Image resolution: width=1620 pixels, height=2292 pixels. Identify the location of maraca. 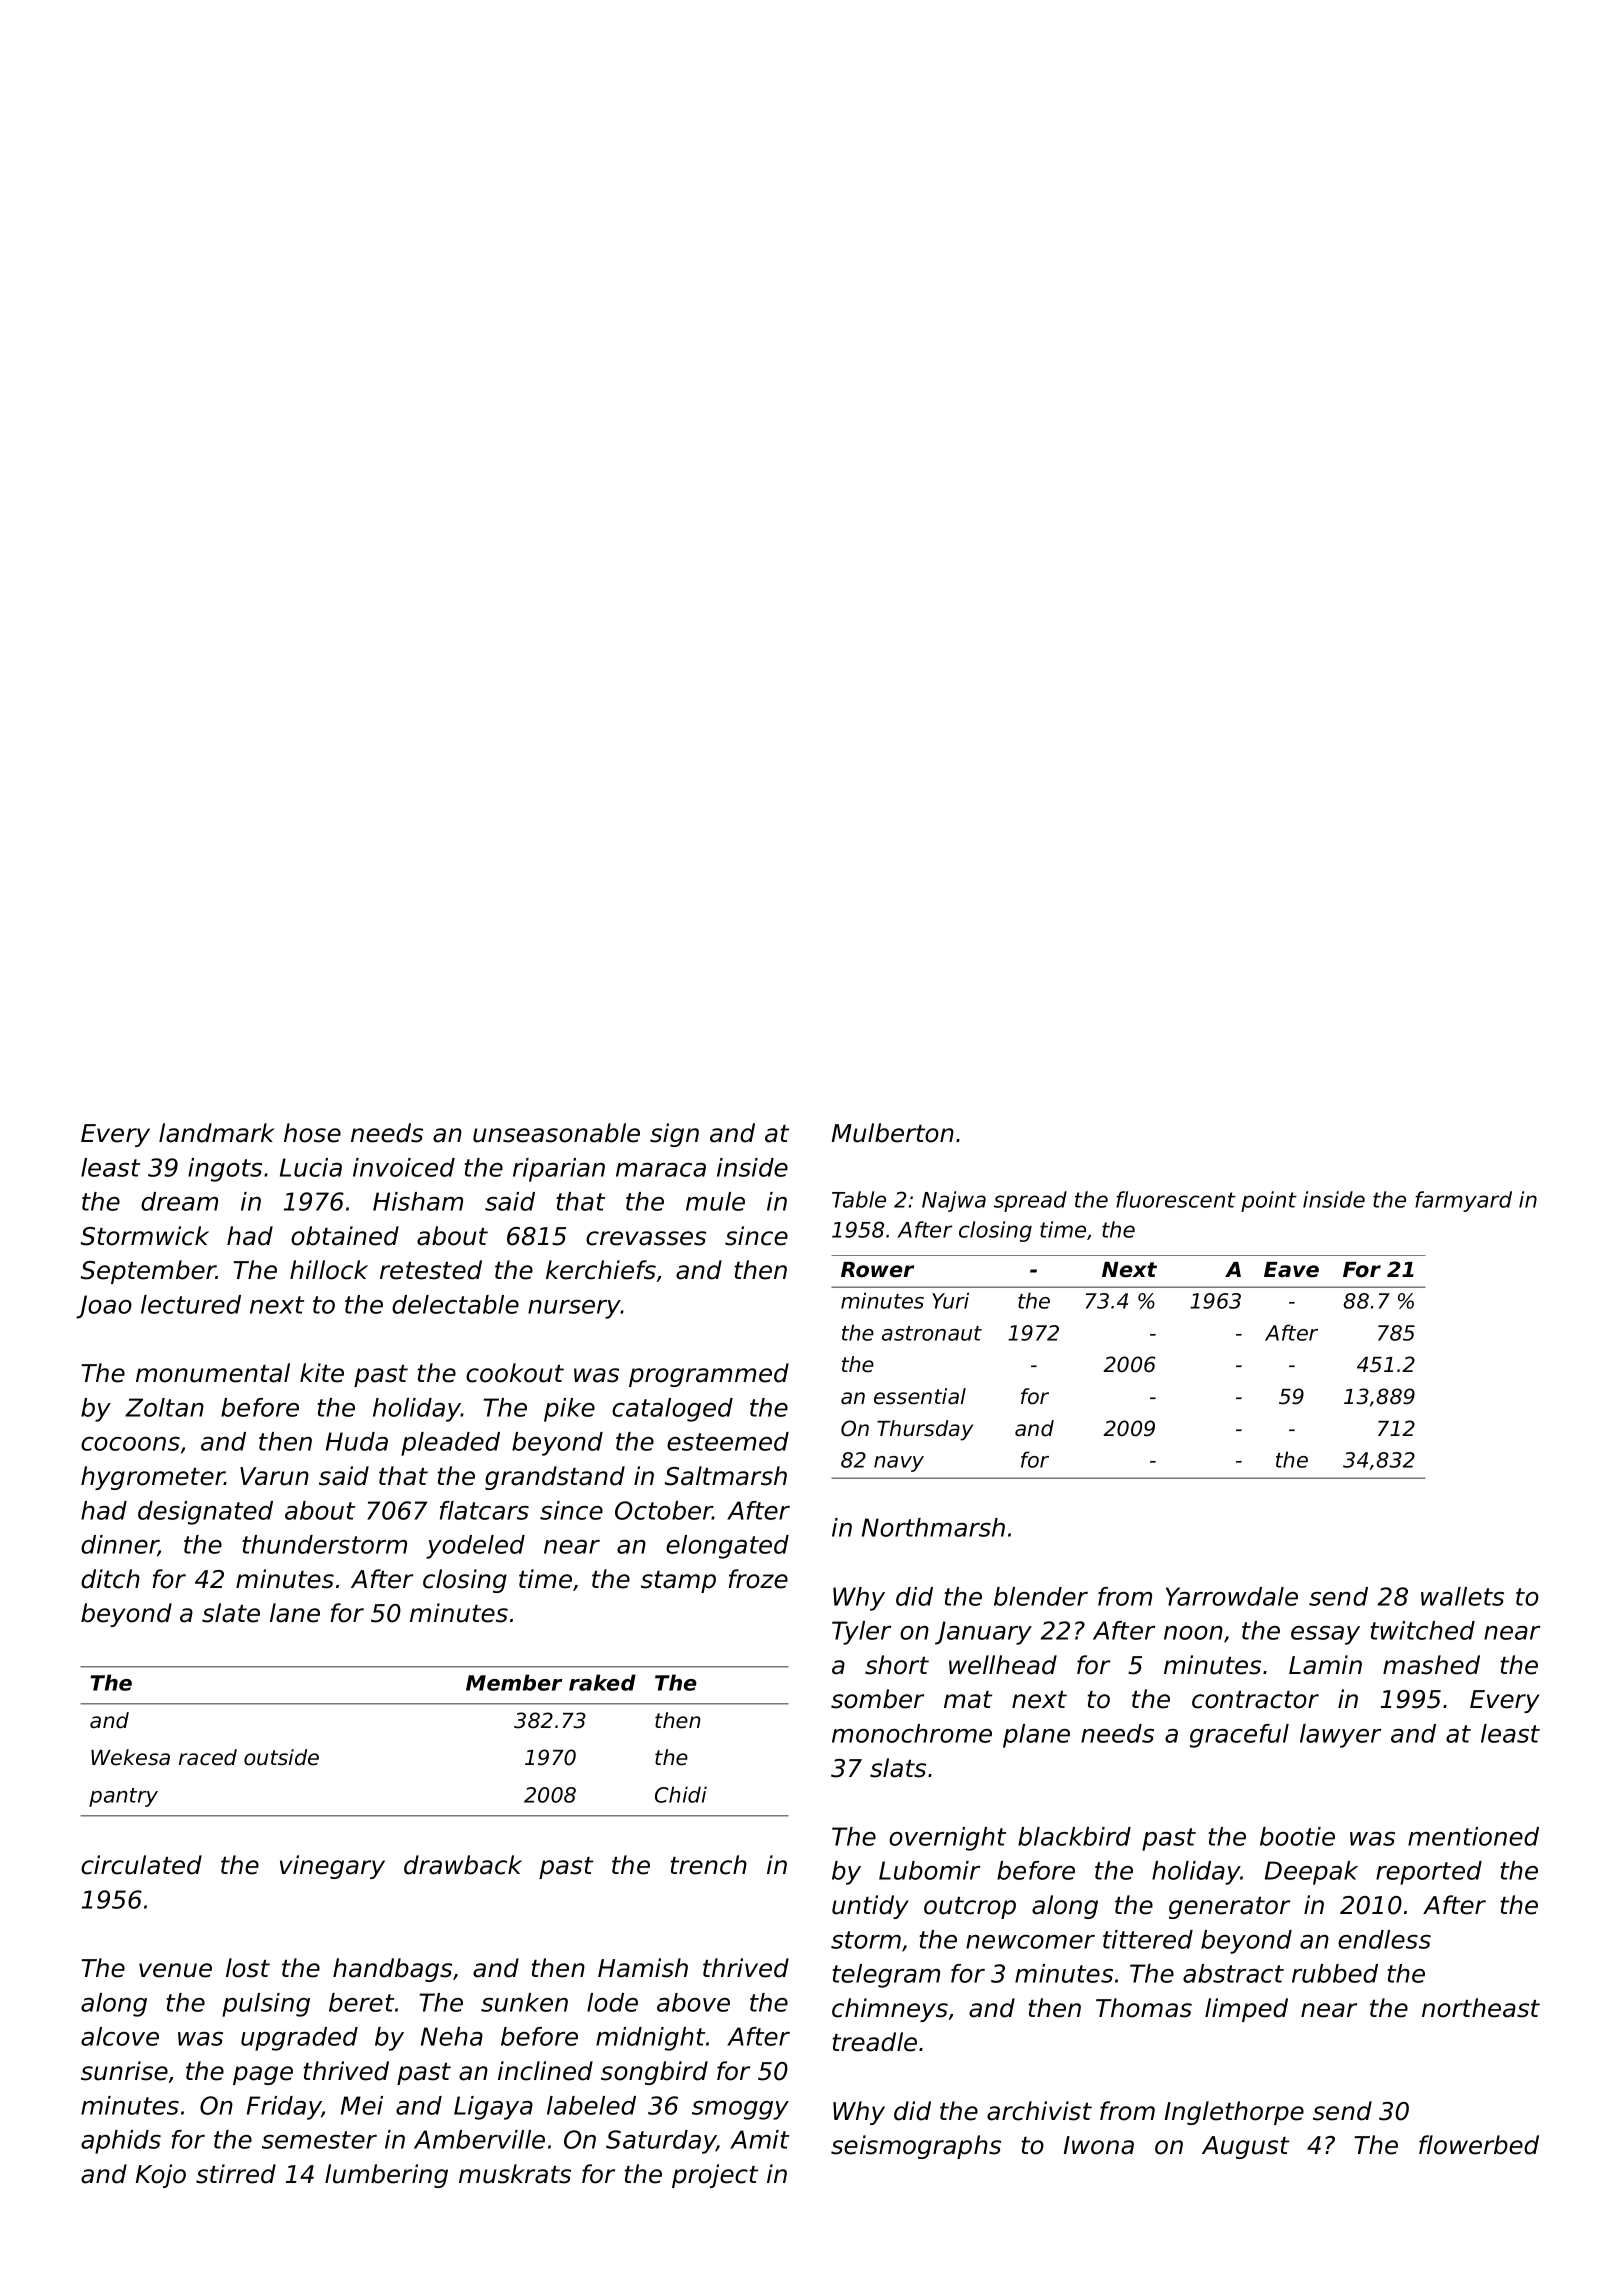
(661, 1170).
